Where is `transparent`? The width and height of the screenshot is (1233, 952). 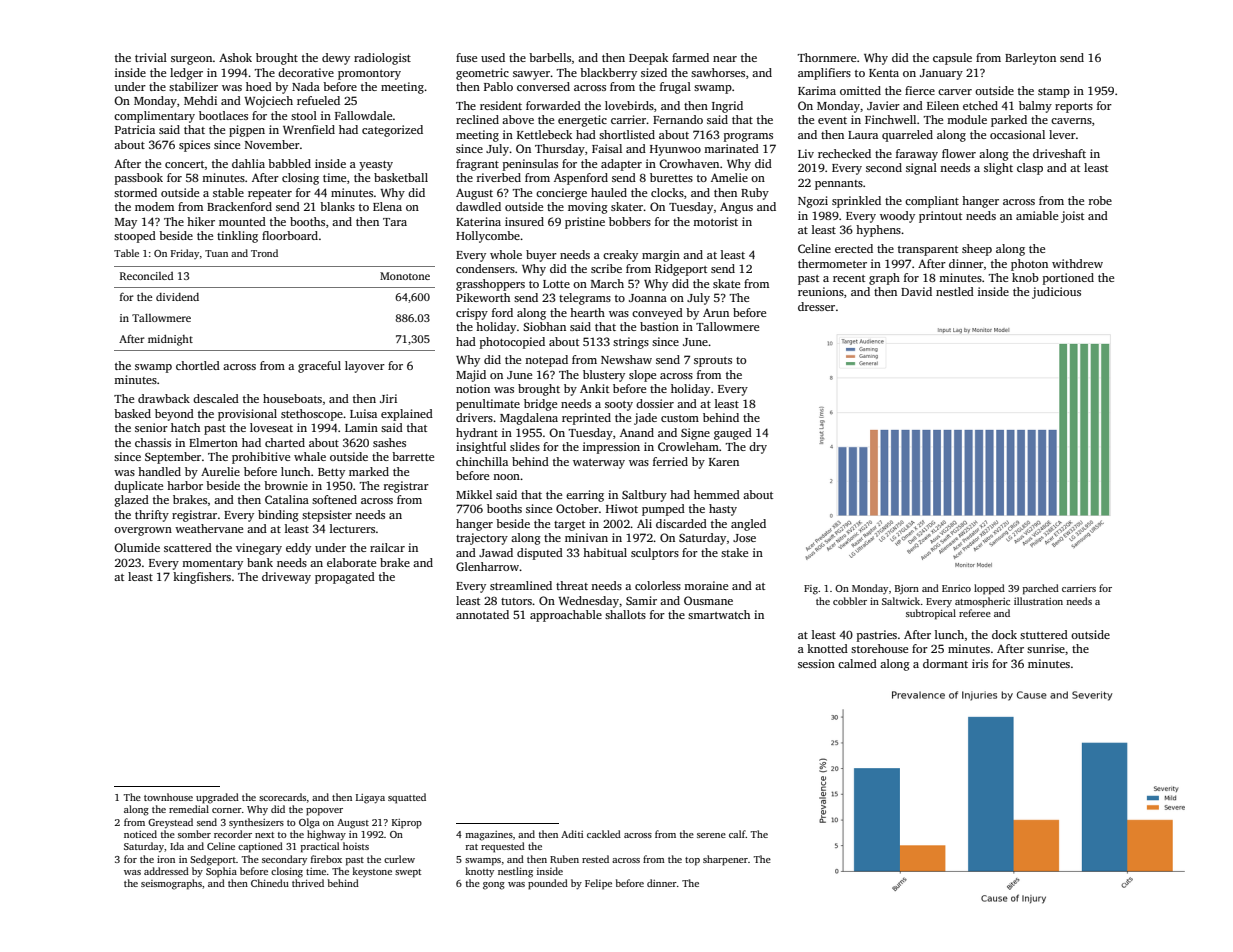 transparent is located at coordinates (928, 251).
